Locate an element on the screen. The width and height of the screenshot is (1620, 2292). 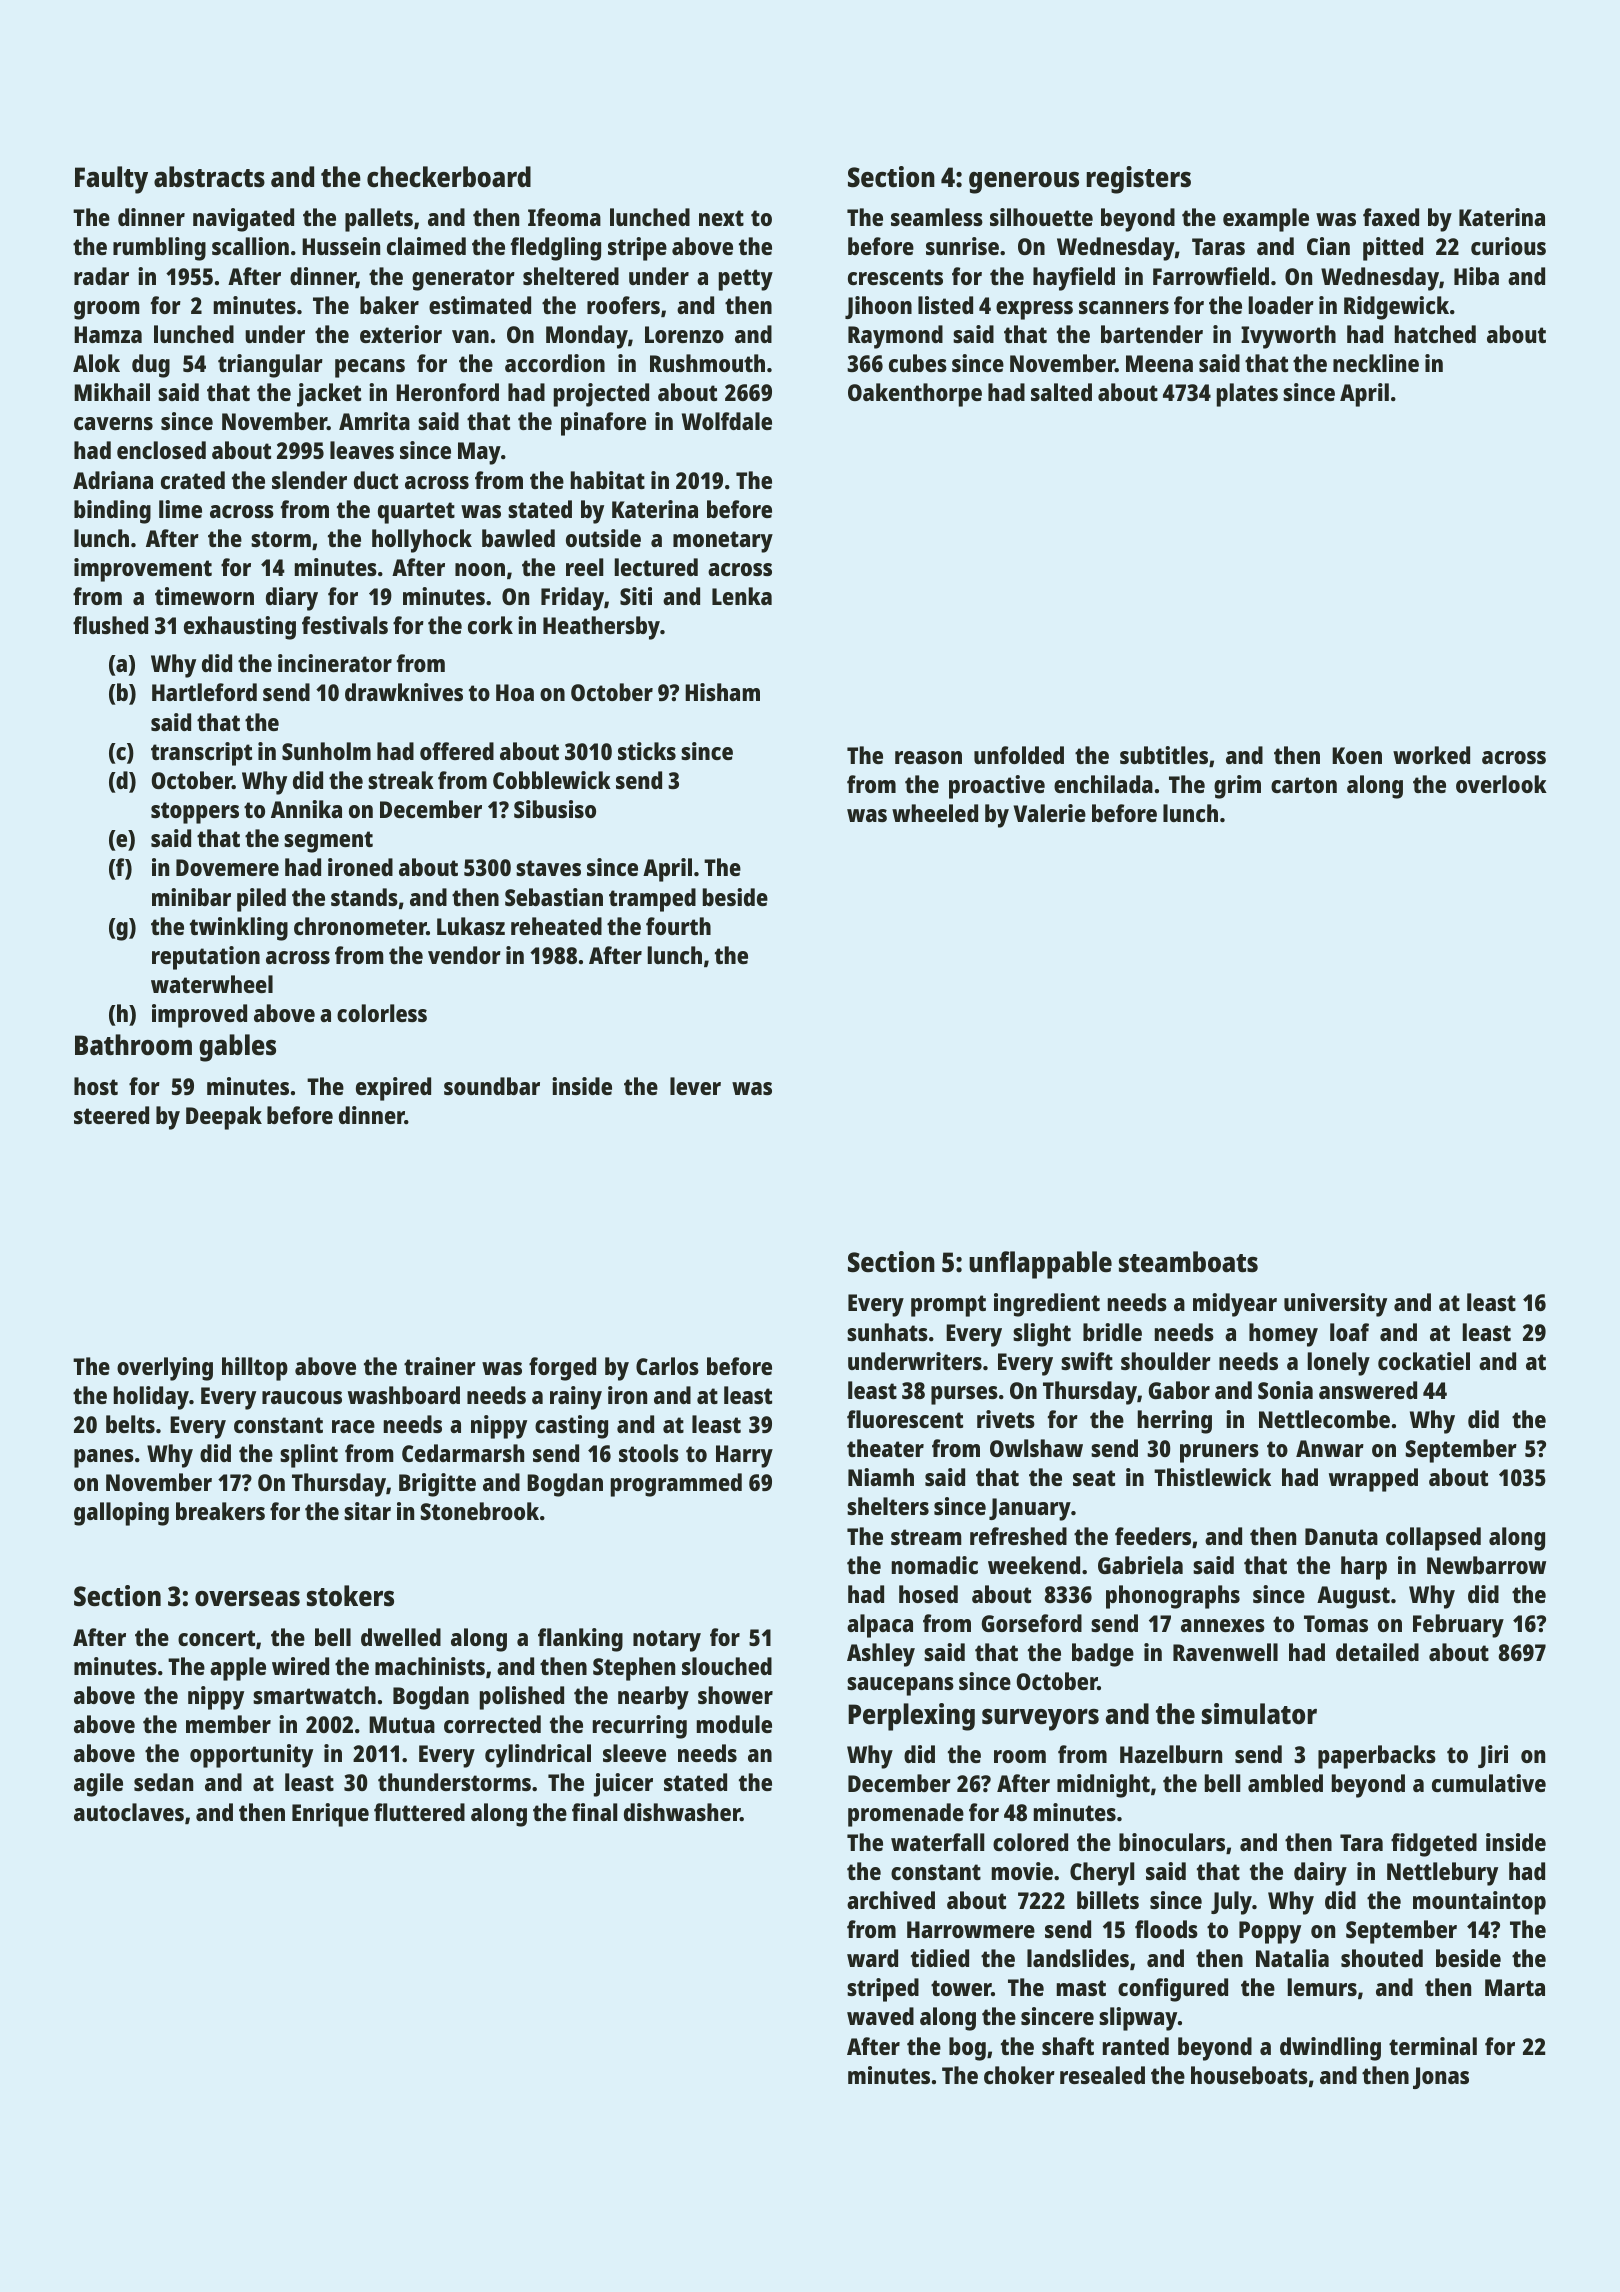
hatched is located at coordinates (1435, 334).
